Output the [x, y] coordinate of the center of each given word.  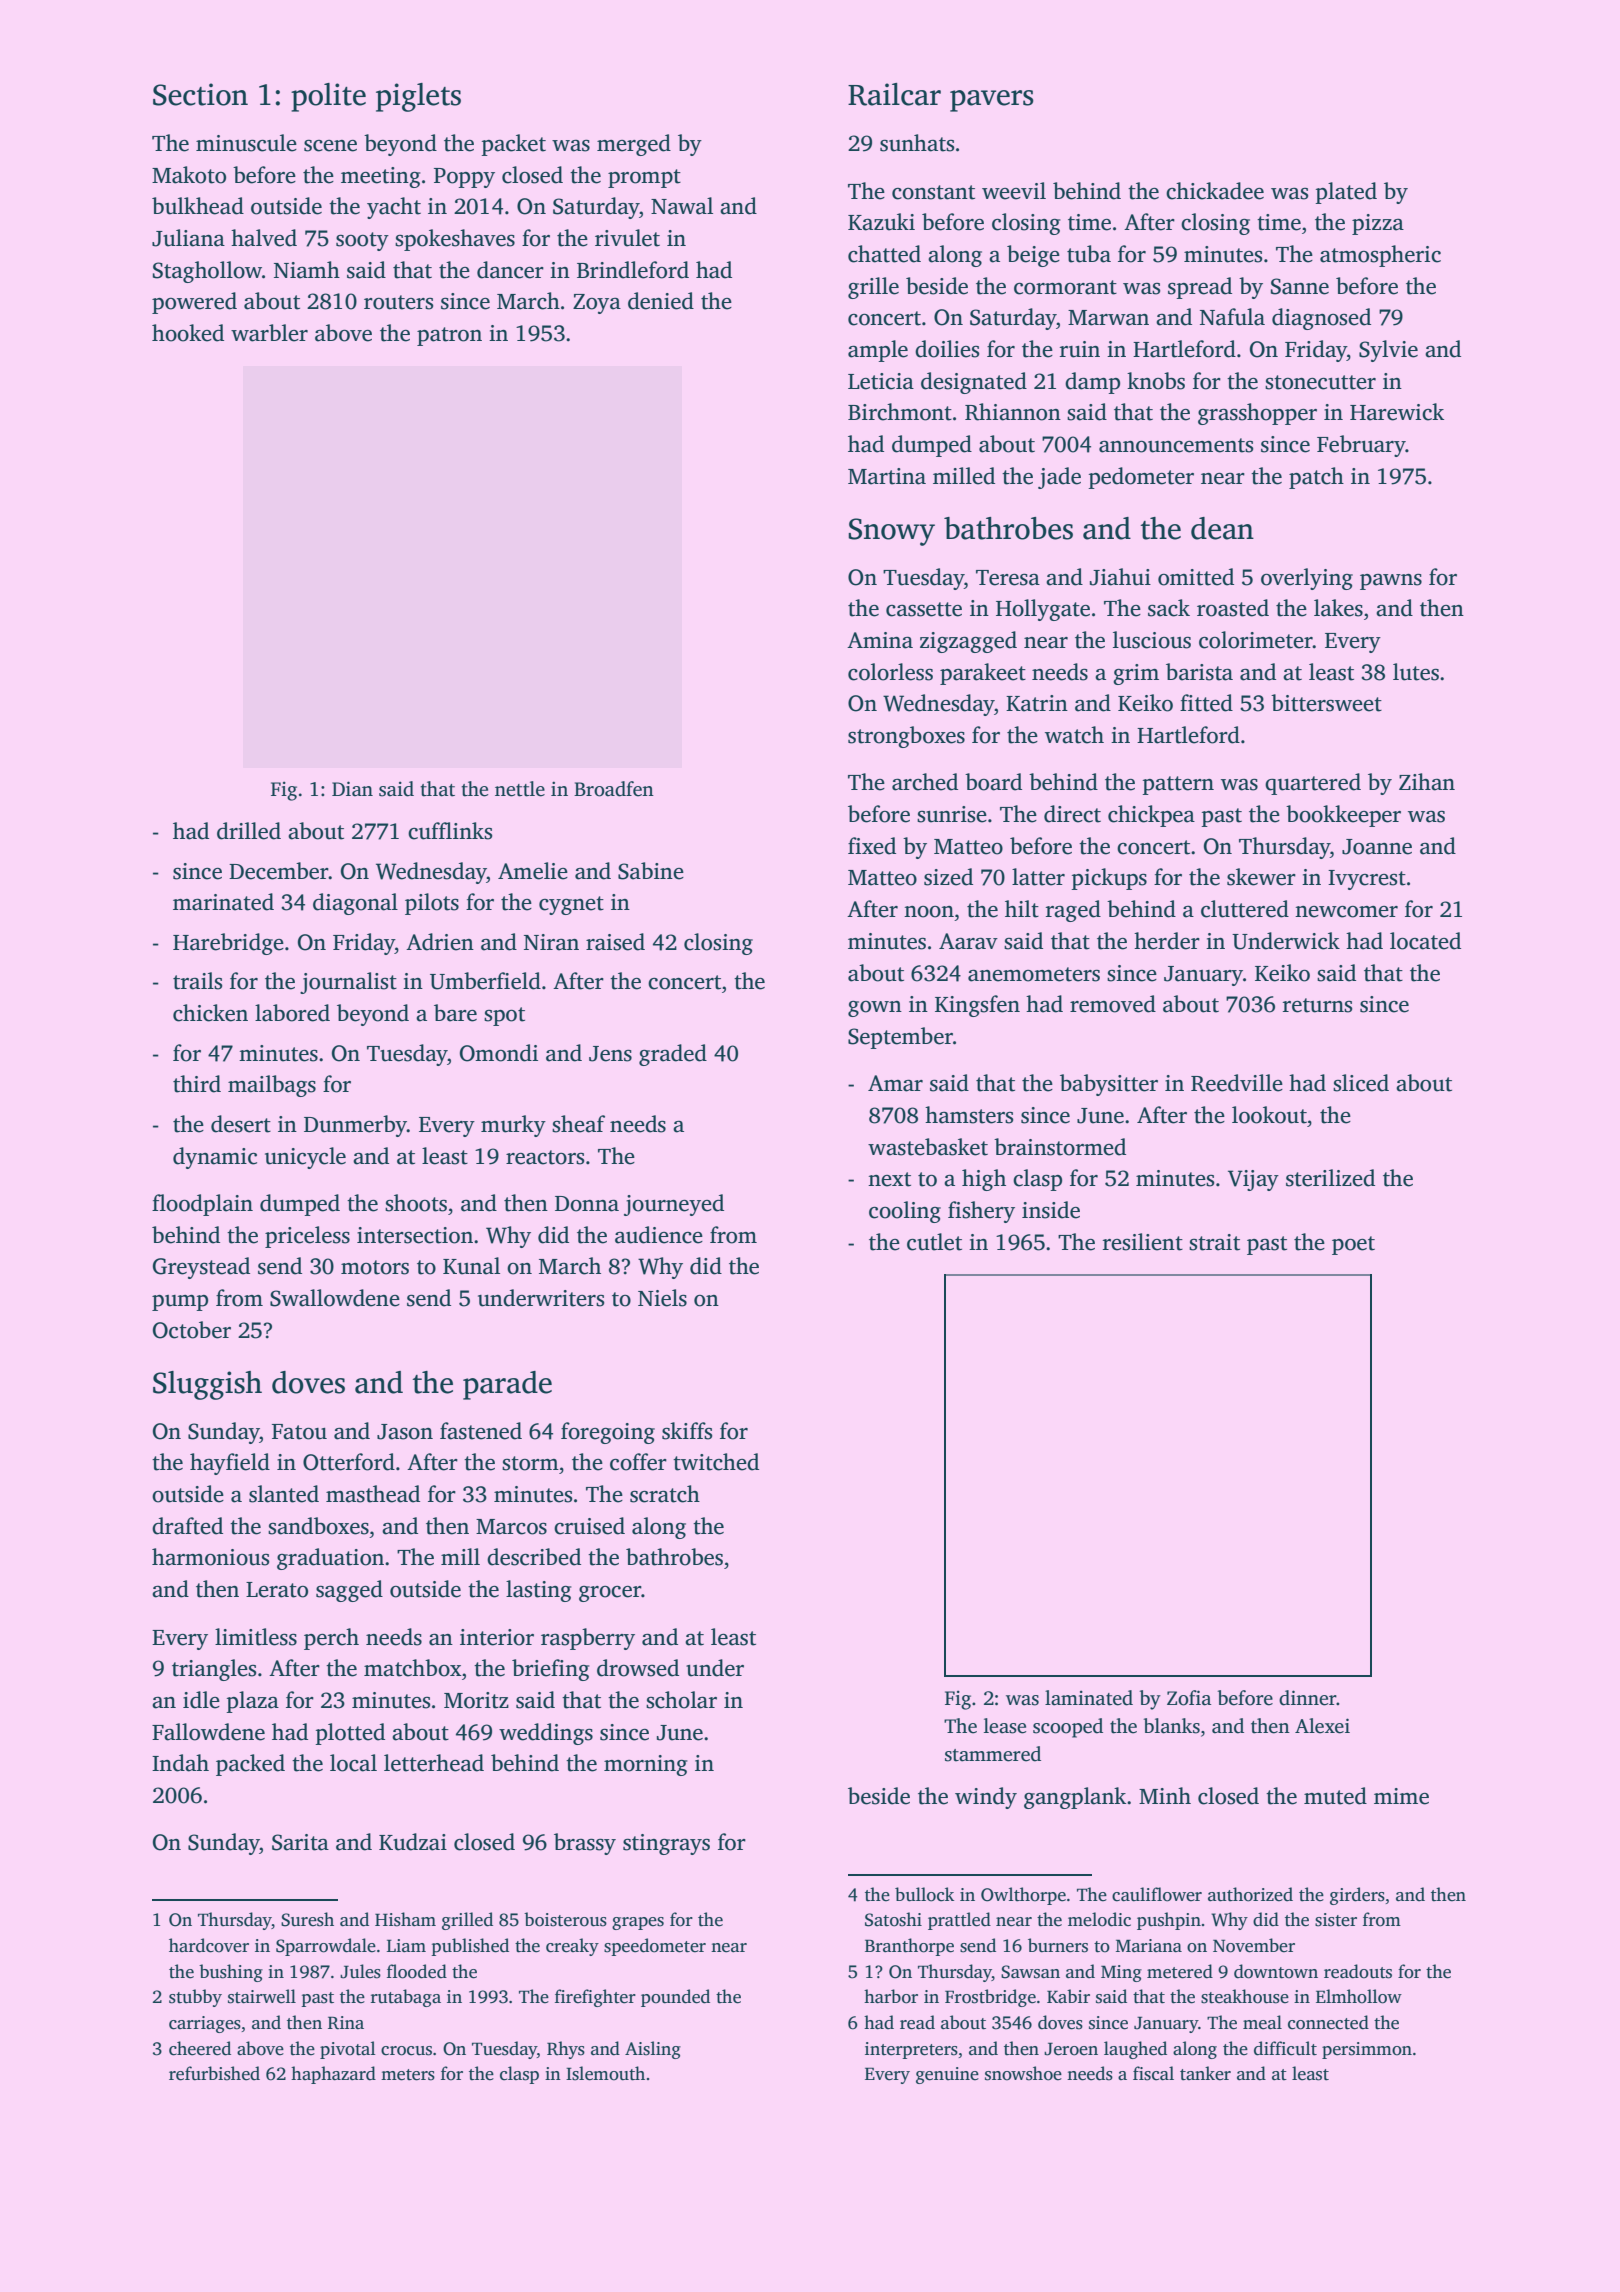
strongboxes [906, 737]
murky [513, 1126]
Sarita [300, 1842]
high [984, 1180]
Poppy [464, 178]
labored [292, 1013]
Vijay [1253, 1180]
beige [1033, 256]
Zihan [1427, 782]
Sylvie [1388, 351]
